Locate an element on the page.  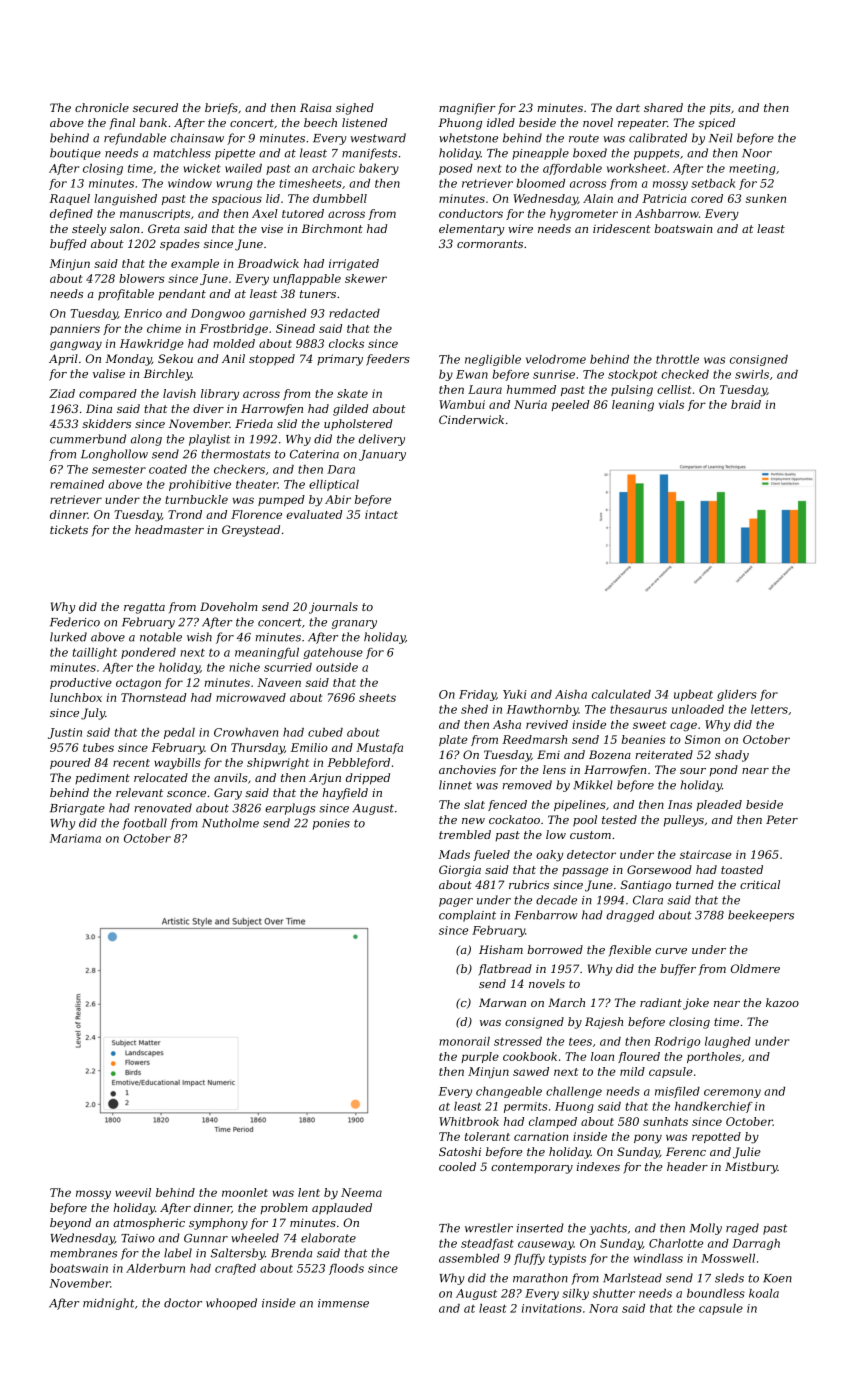
midnight is located at coordinates (109, 1304).
